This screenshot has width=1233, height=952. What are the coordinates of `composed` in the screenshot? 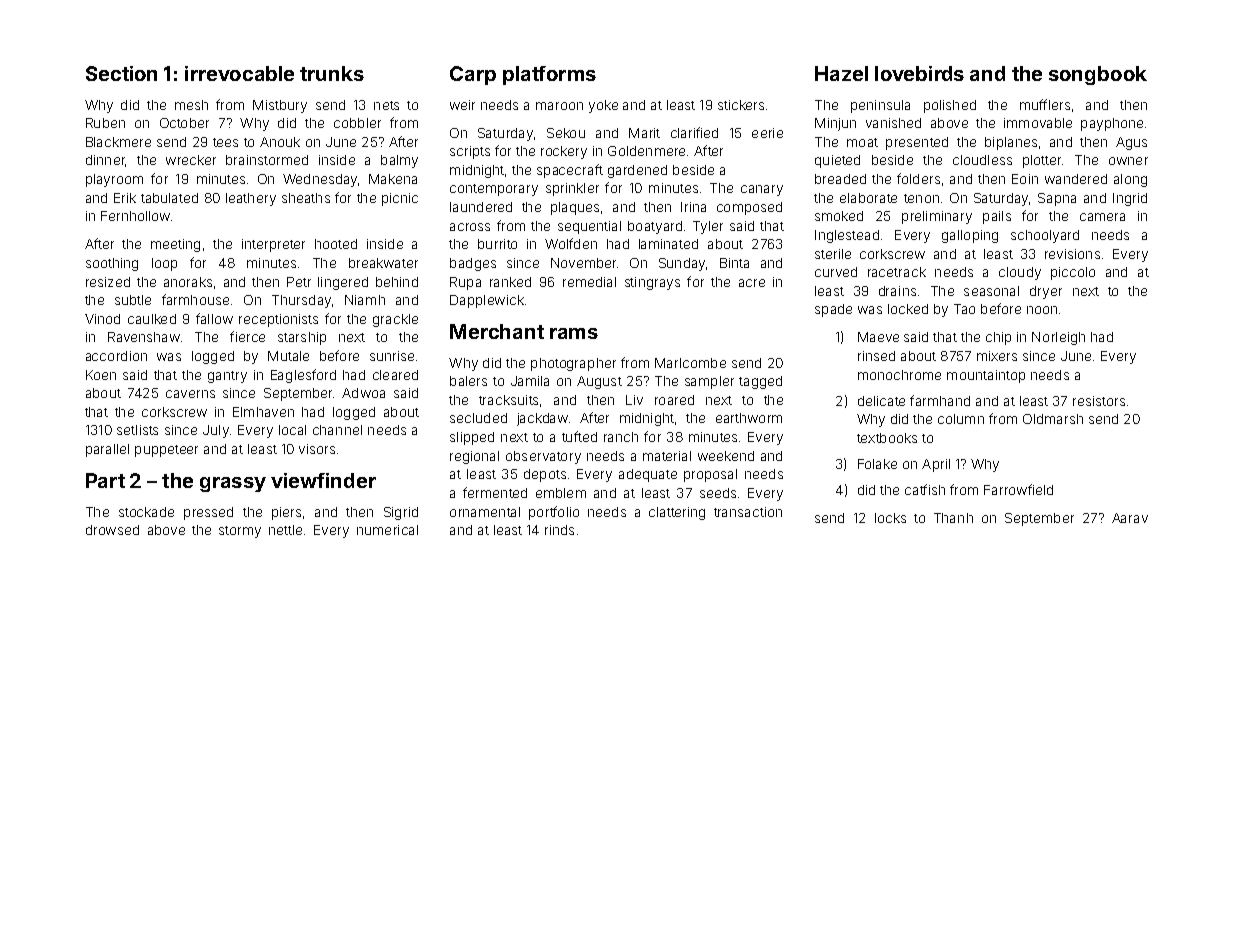 It's located at (749, 208).
